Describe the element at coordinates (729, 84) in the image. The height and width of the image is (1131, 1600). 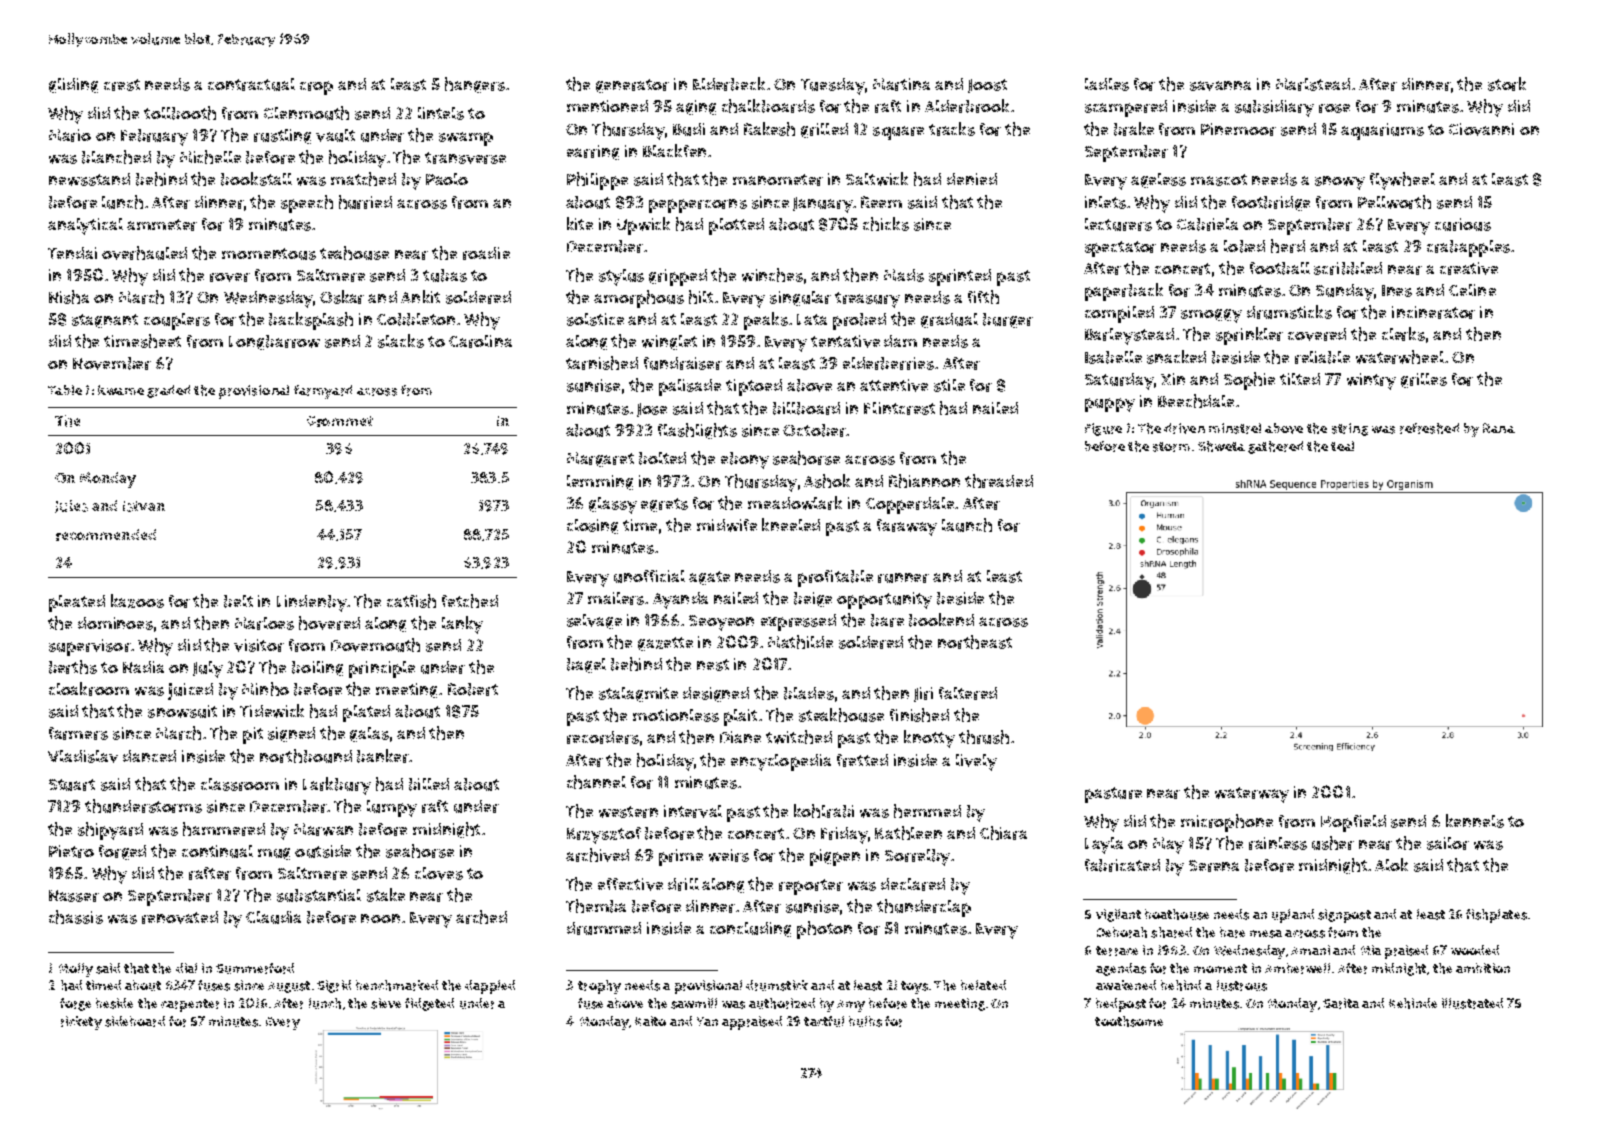
I see `Elderbeck` at that location.
